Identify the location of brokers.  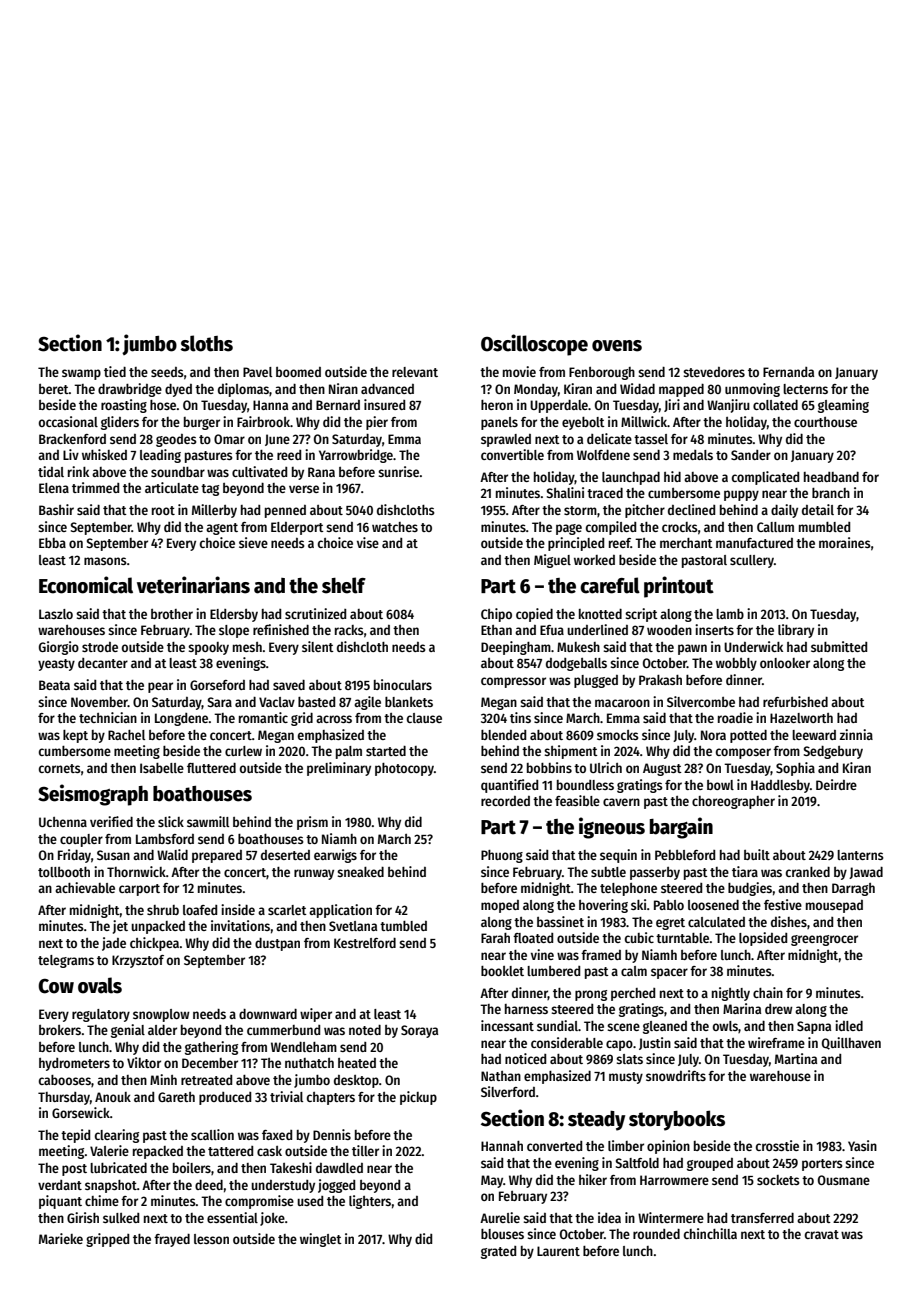
(60, 1030).
